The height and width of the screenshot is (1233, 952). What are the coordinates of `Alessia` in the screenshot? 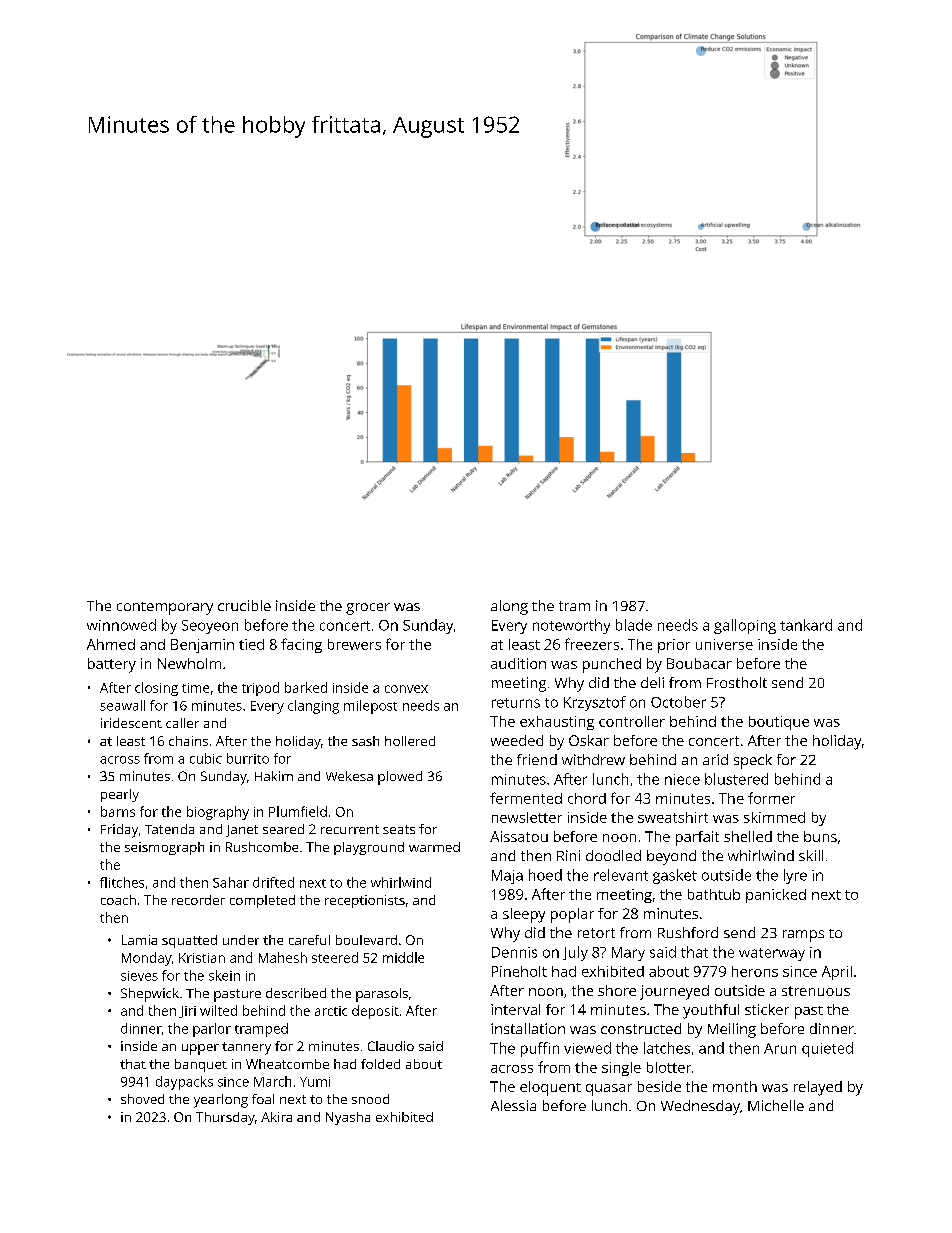 It's located at (513, 1105).
